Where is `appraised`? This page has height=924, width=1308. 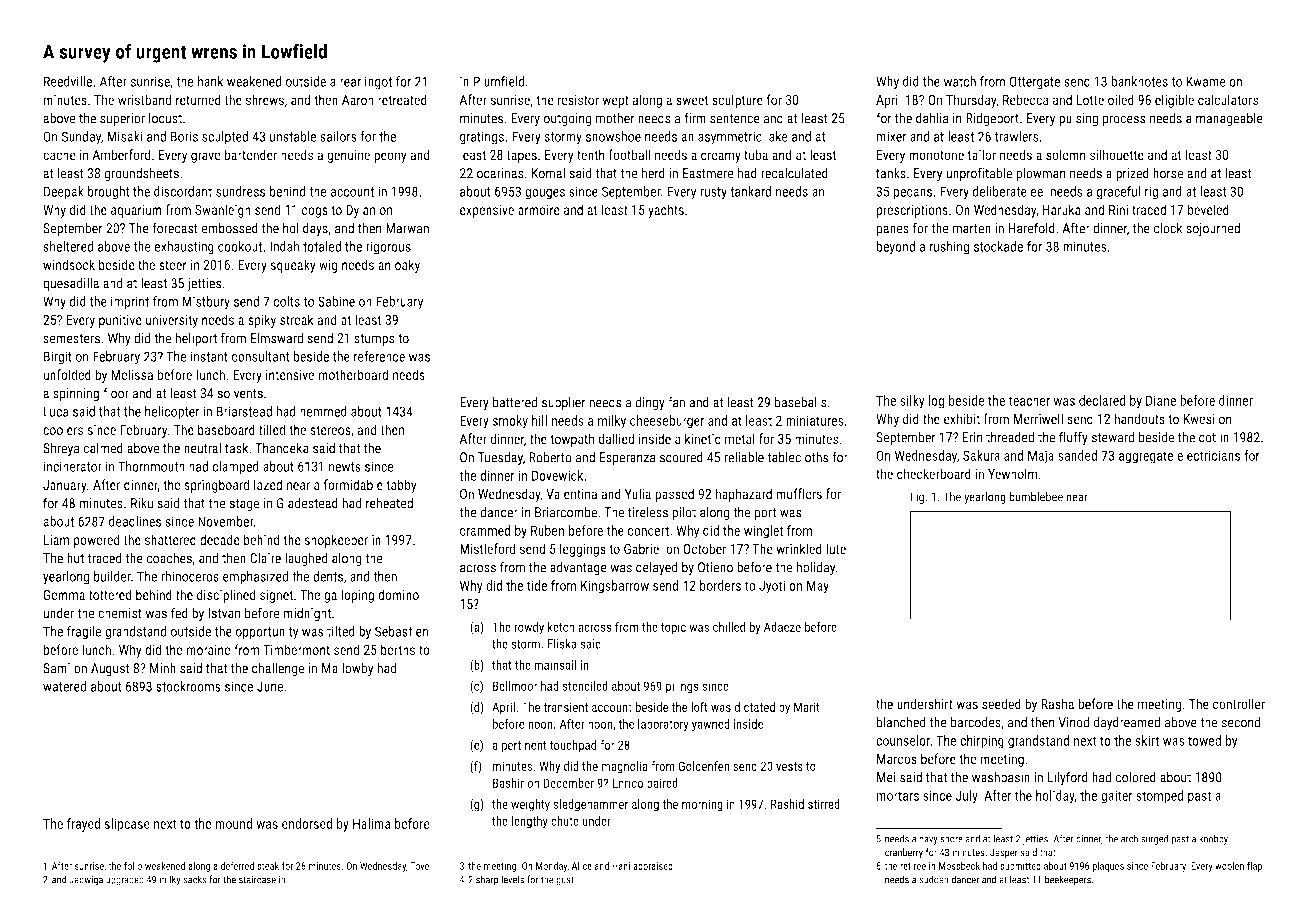
appraised is located at coordinates (653, 867).
